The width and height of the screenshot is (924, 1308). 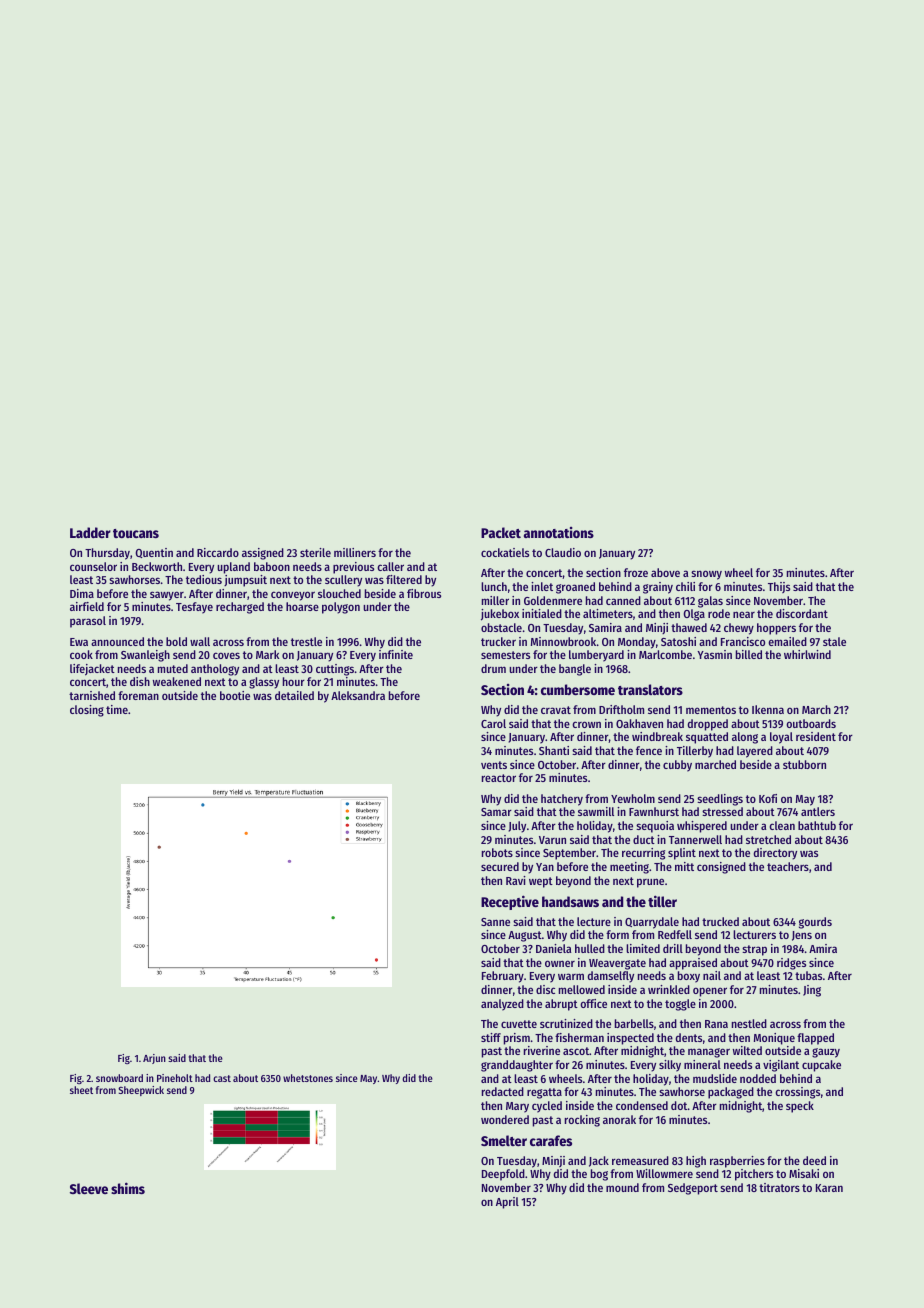 I want to click on Deepfold, so click(x=503, y=1175).
